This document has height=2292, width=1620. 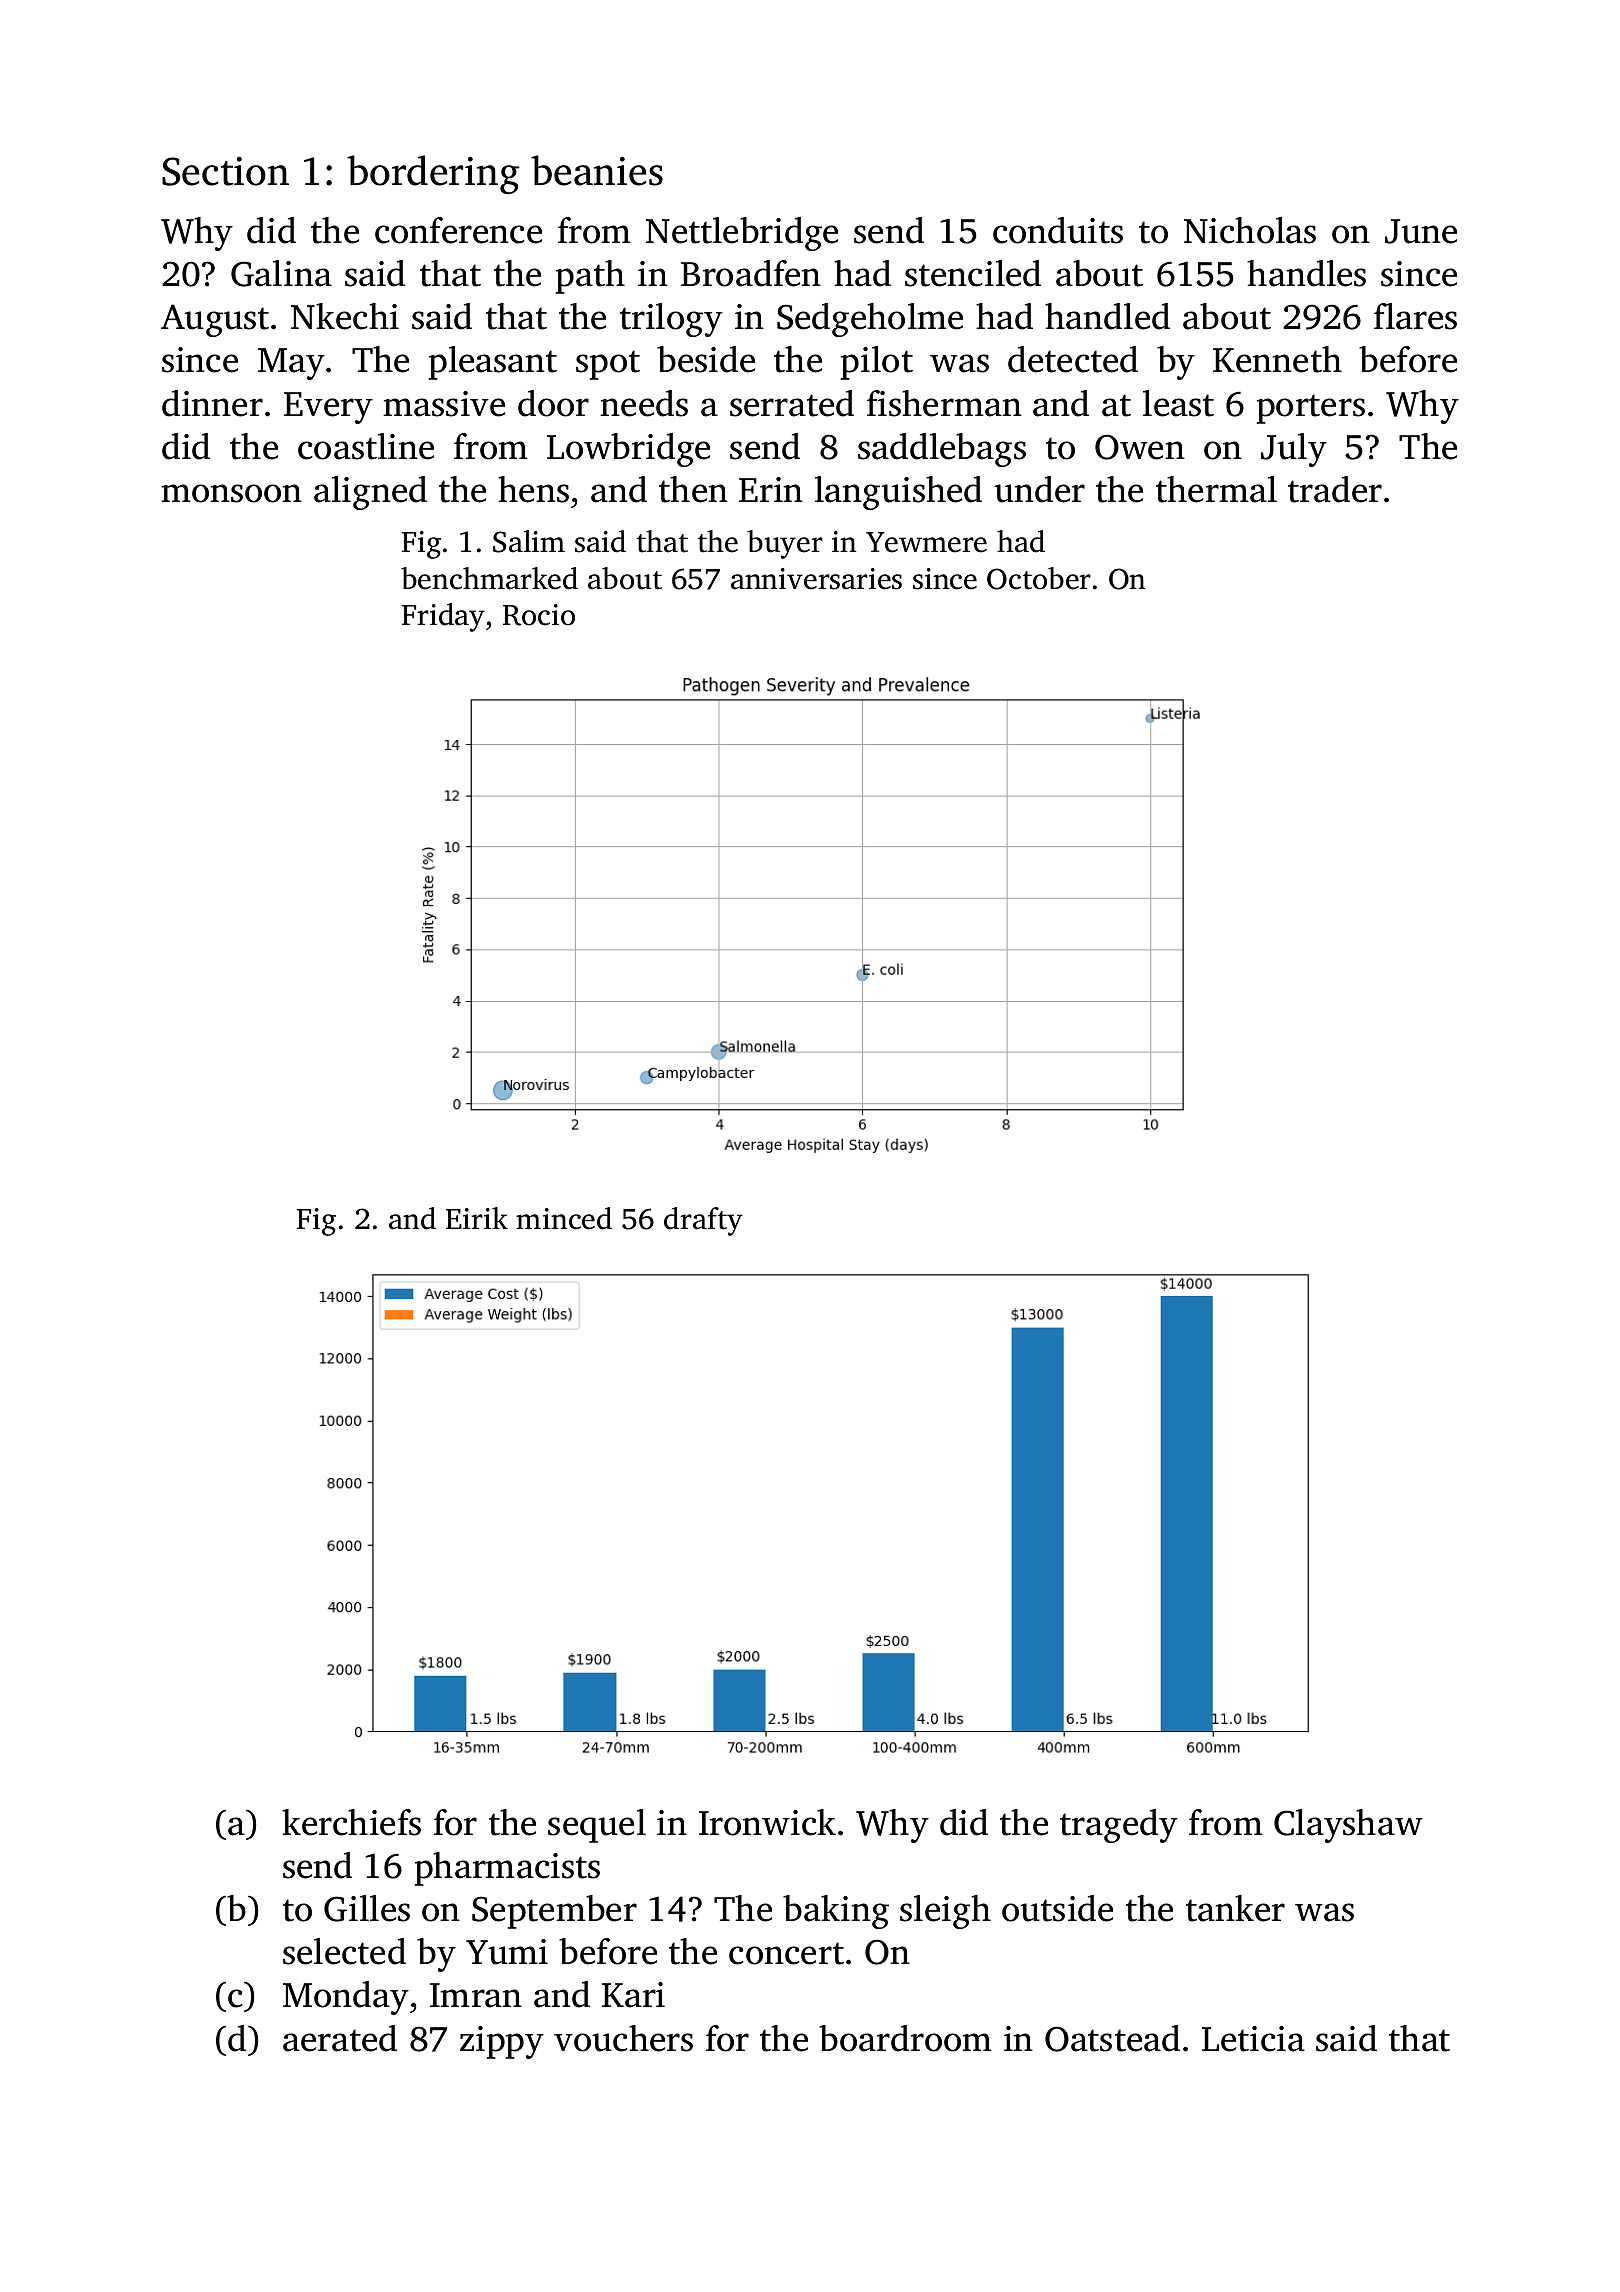 What do you see at coordinates (507, 1869) in the document?
I see `pharmacists` at bounding box center [507, 1869].
